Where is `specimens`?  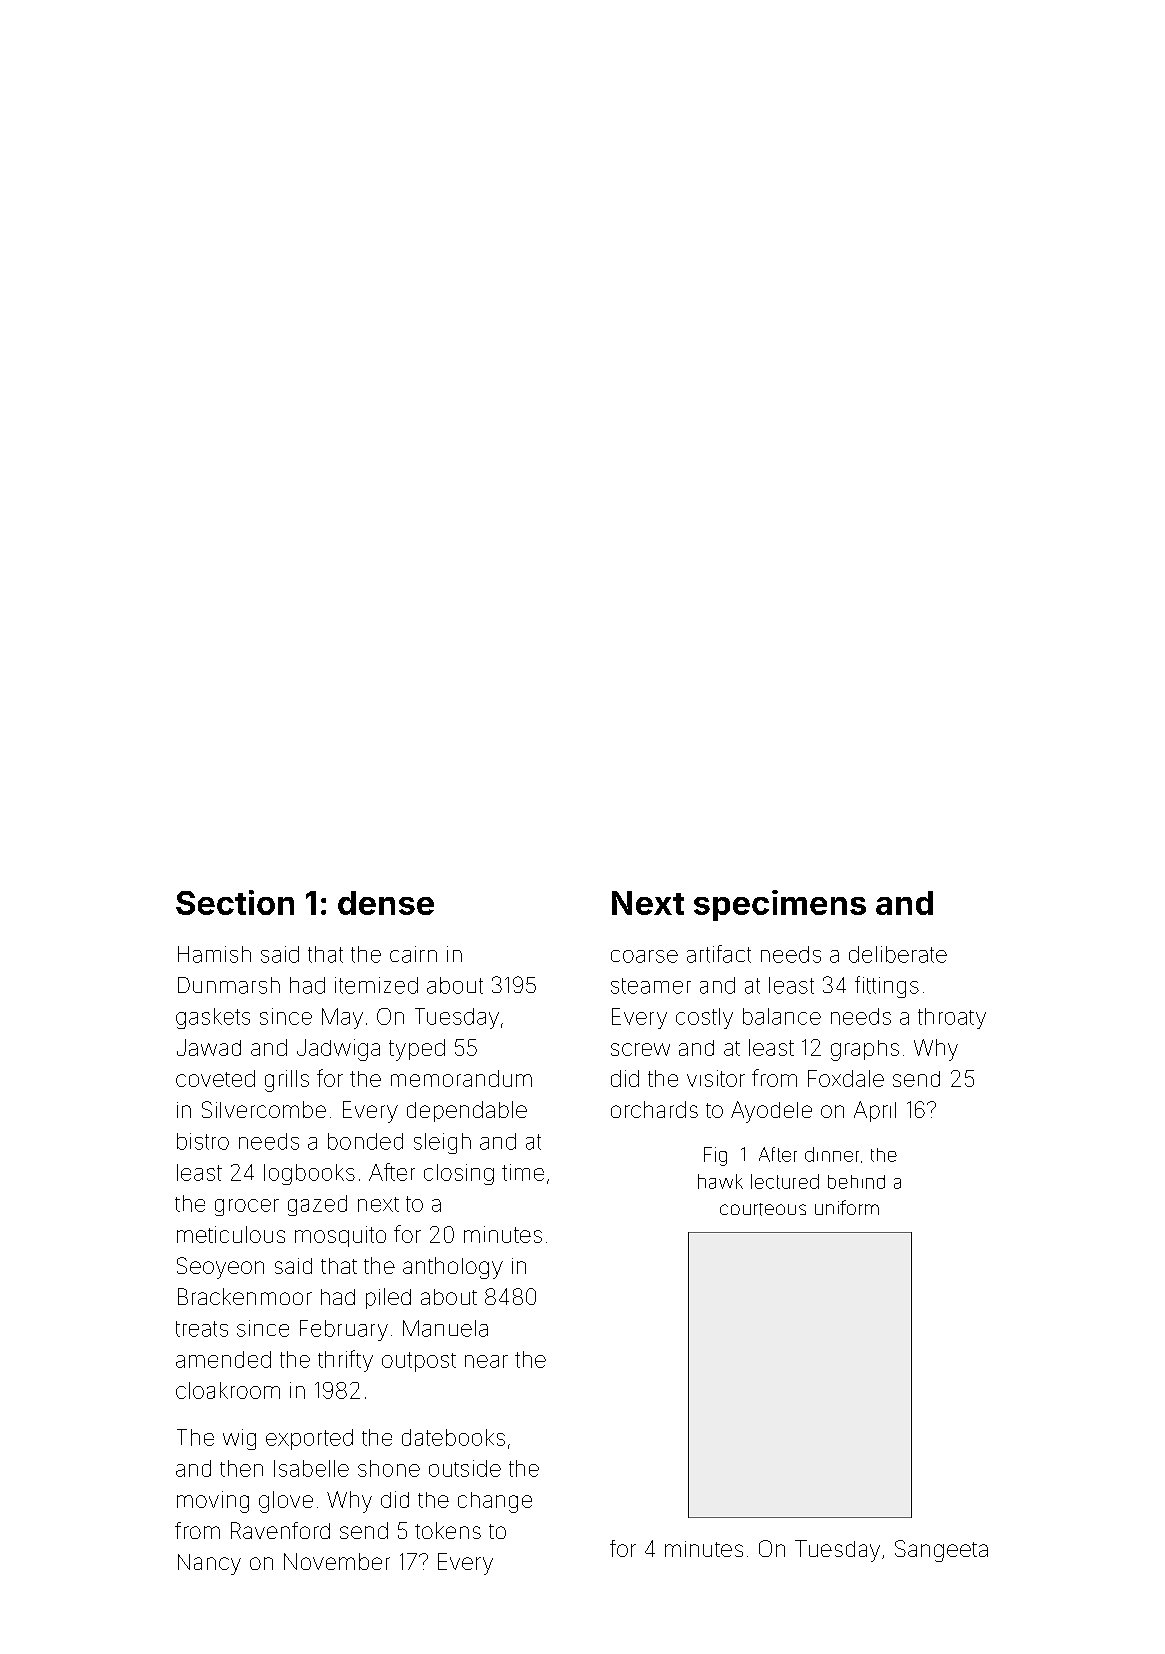
specimens is located at coordinates (780, 905).
